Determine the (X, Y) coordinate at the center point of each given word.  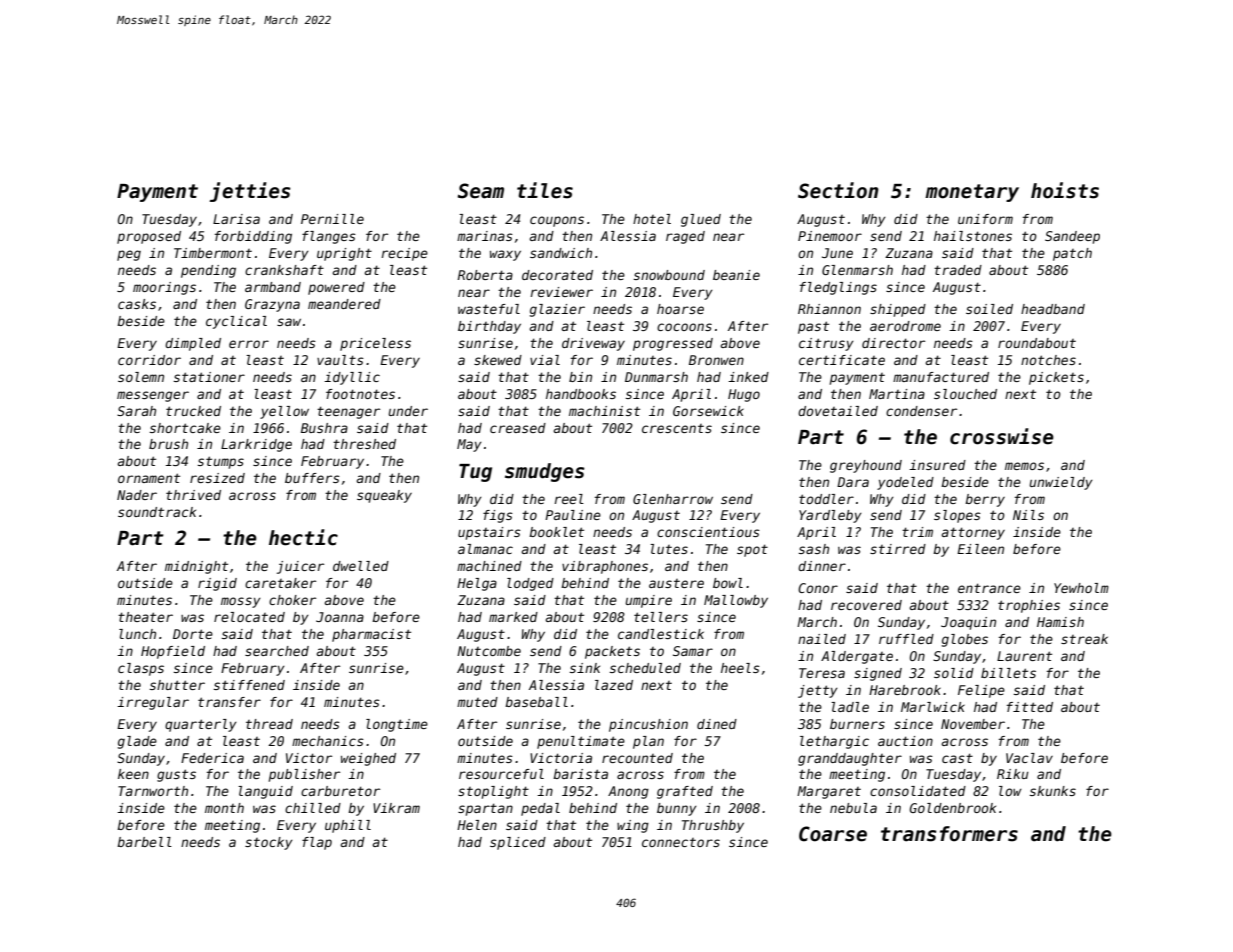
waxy (505, 255)
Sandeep (1072, 237)
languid (265, 792)
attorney (973, 533)
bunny (677, 809)
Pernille (332, 219)
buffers (312, 478)
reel (569, 499)
